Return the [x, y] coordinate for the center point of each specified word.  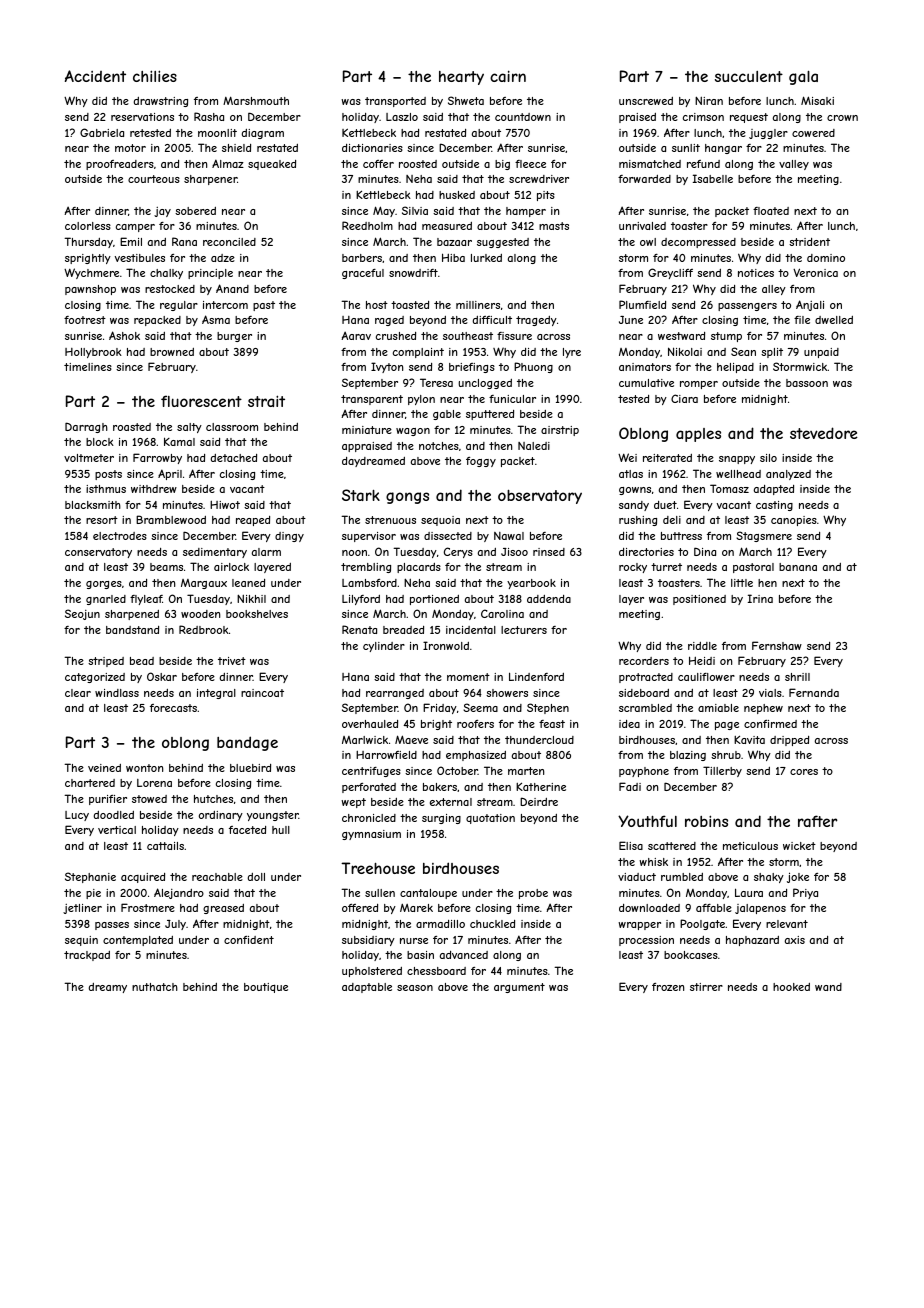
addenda [549, 599]
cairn [508, 76]
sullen [380, 893]
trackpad [87, 956]
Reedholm [367, 225]
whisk [653, 862]
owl [648, 242]
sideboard [644, 693]
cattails [165, 846]
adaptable [367, 988]
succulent [749, 76]
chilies [155, 76]
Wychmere [91, 273]
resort [102, 520]
